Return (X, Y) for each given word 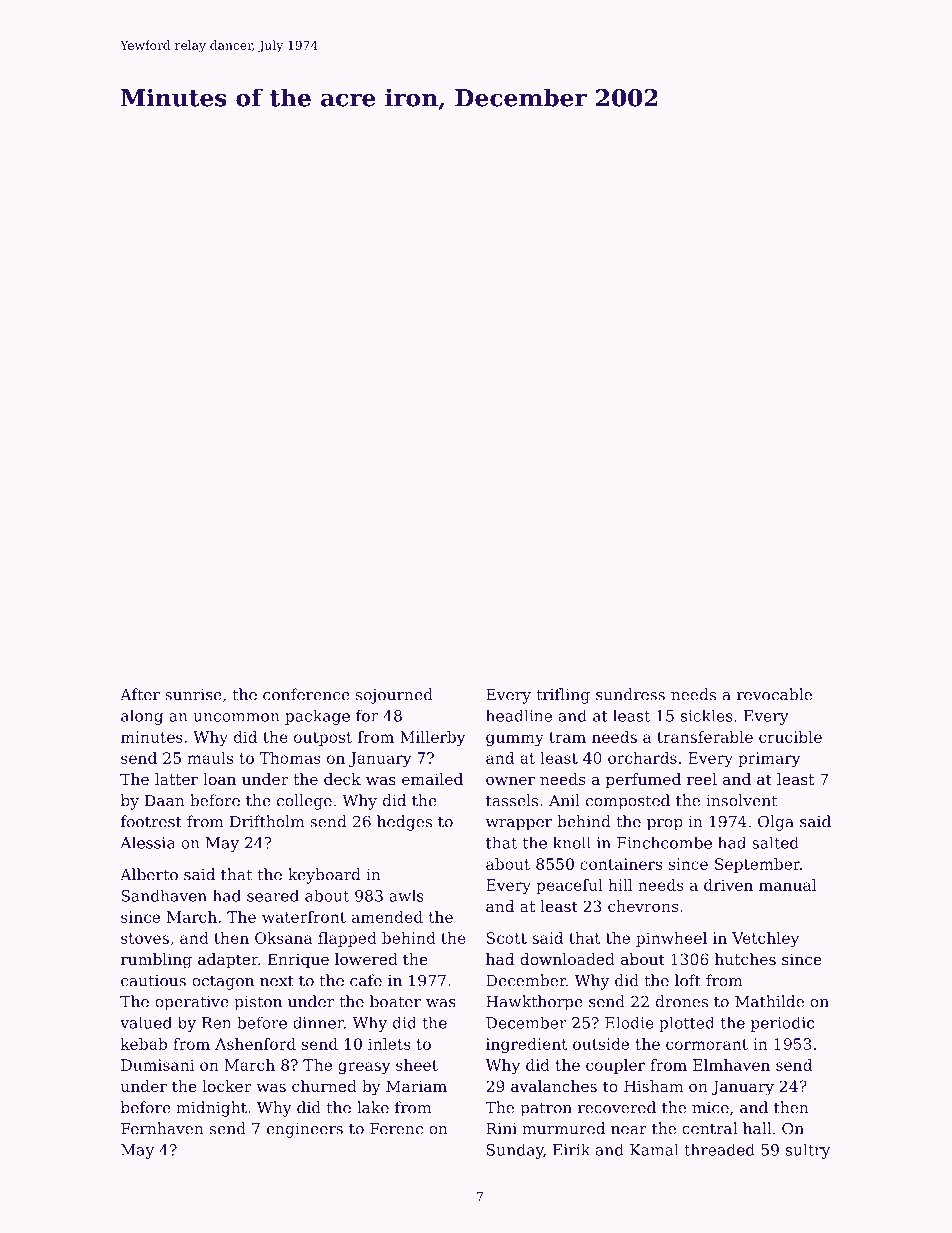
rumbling (156, 961)
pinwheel (671, 939)
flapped (347, 939)
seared (273, 895)
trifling (563, 696)
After (140, 694)
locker (227, 1086)
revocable (774, 694)
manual (787, 885)
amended (387, 917)
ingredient (526, 1045)
